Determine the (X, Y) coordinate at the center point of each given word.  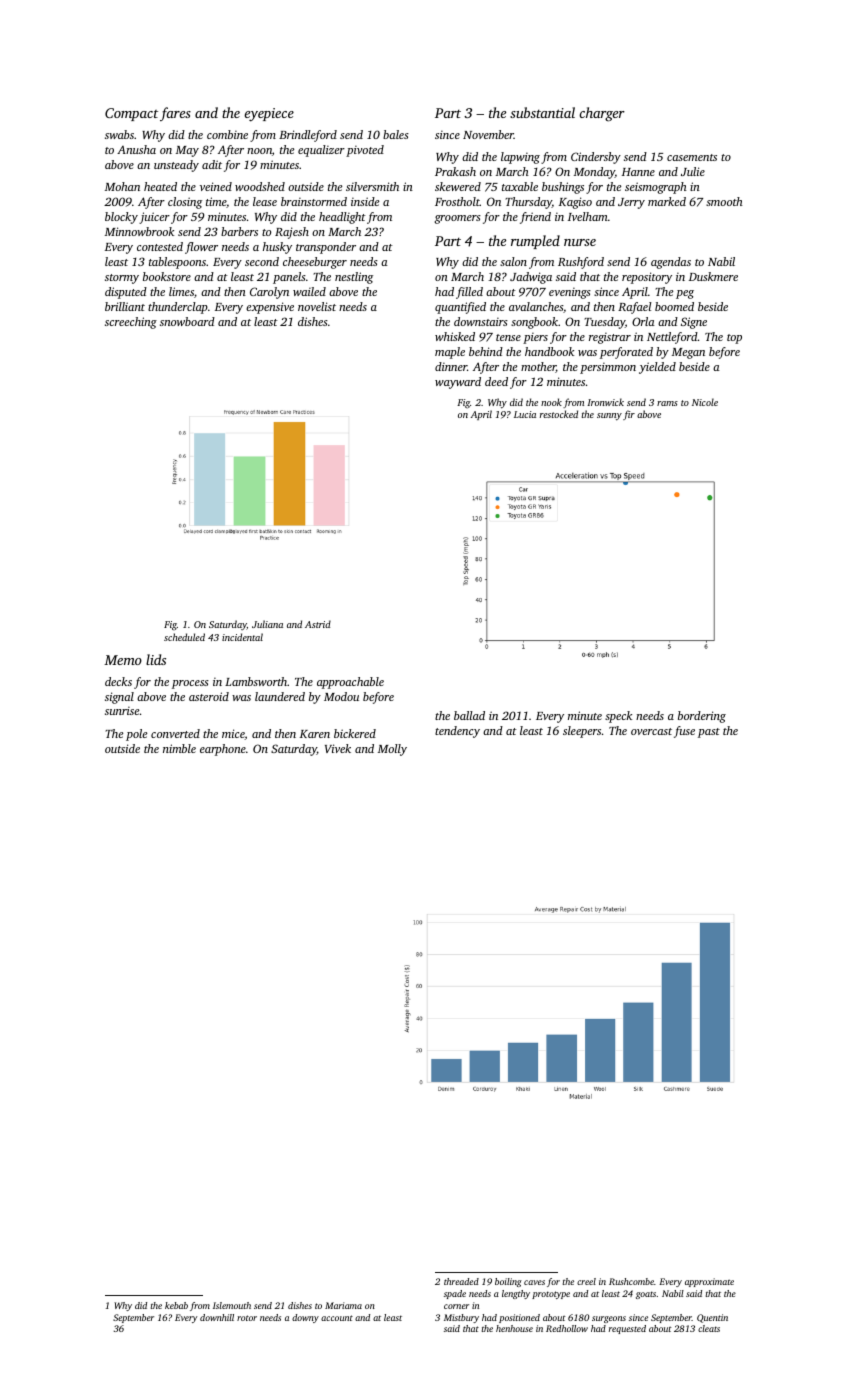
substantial (542, 112)
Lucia (525, 414)
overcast (651, 731)
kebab (176, 1305)
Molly (392, 750)
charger (602, 114)
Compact (131, 114)
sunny (609, 417)
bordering (702, 717)
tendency (457, 732)
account (337, 1318)
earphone (223, 750)
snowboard (187, 321)
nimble (179, 748)
